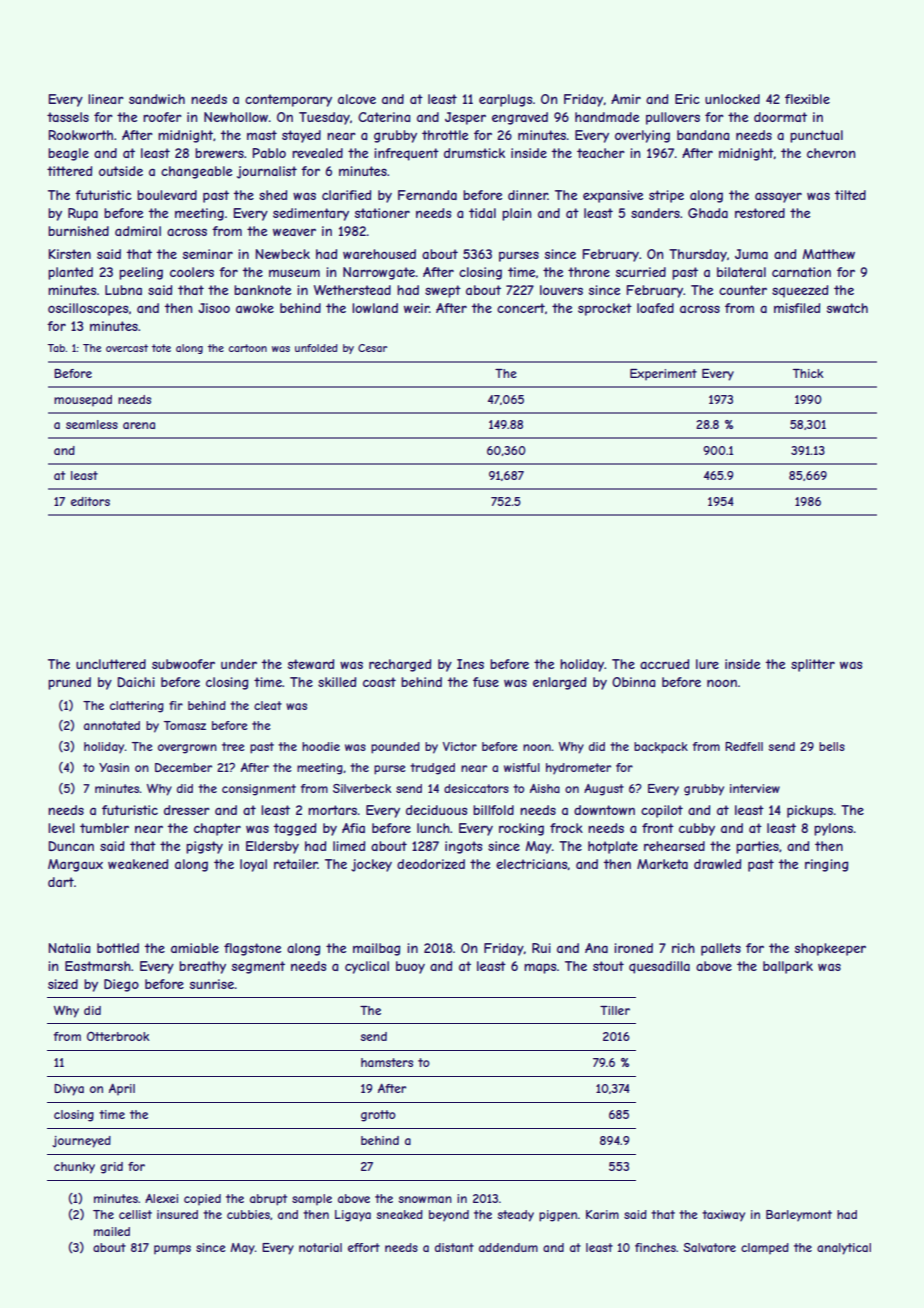 This document has height=1308, width=924. I want to click on arena, so click(139, 425).
